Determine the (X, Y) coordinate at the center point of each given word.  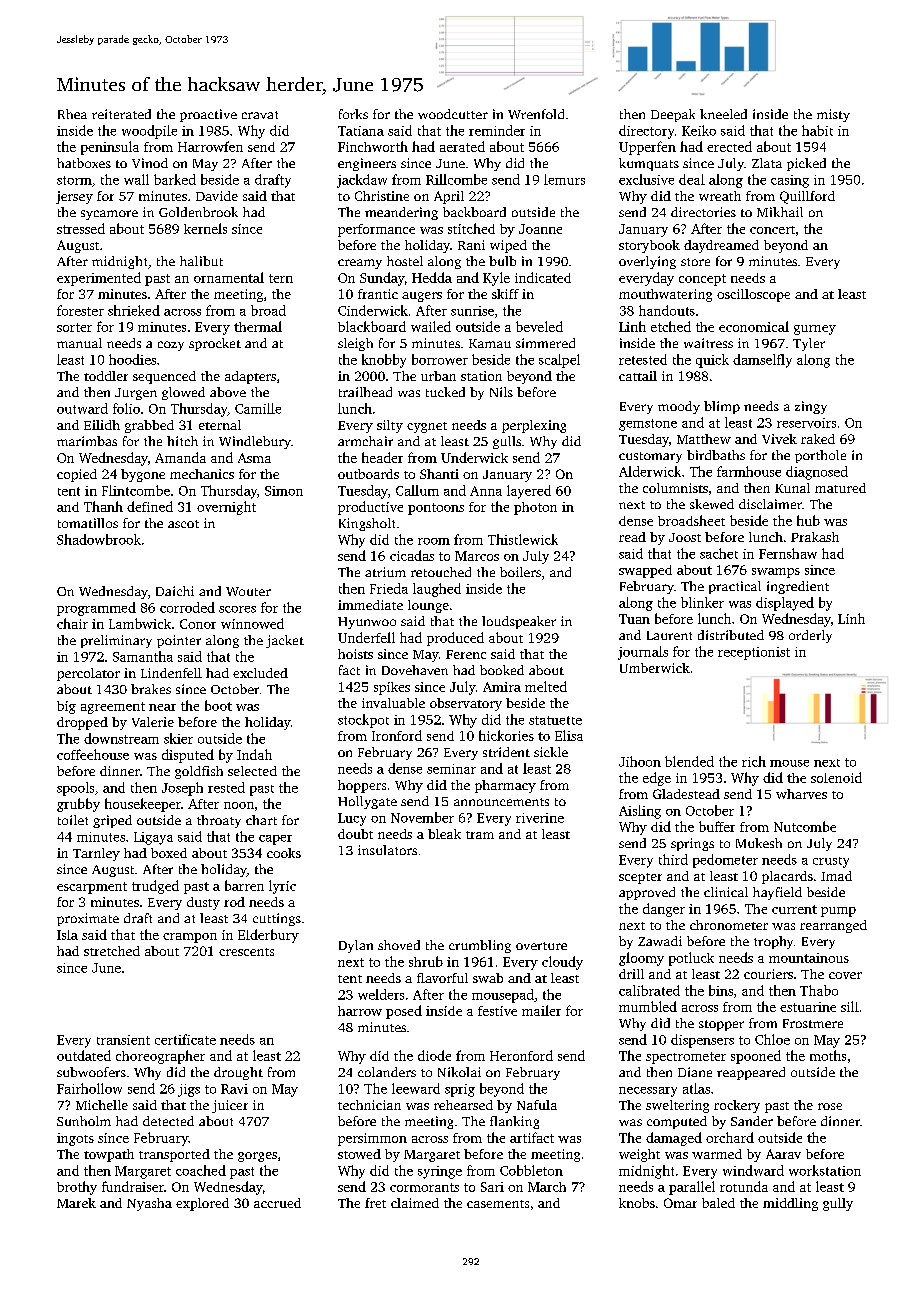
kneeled (723, 114)
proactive (208, 115)
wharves (801, 794)
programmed (96, 609)
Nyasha (149, 1204)
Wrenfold (536, 114)
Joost (685, 537)
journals (643, 653)
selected (252, 771)
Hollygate (367, 802)
